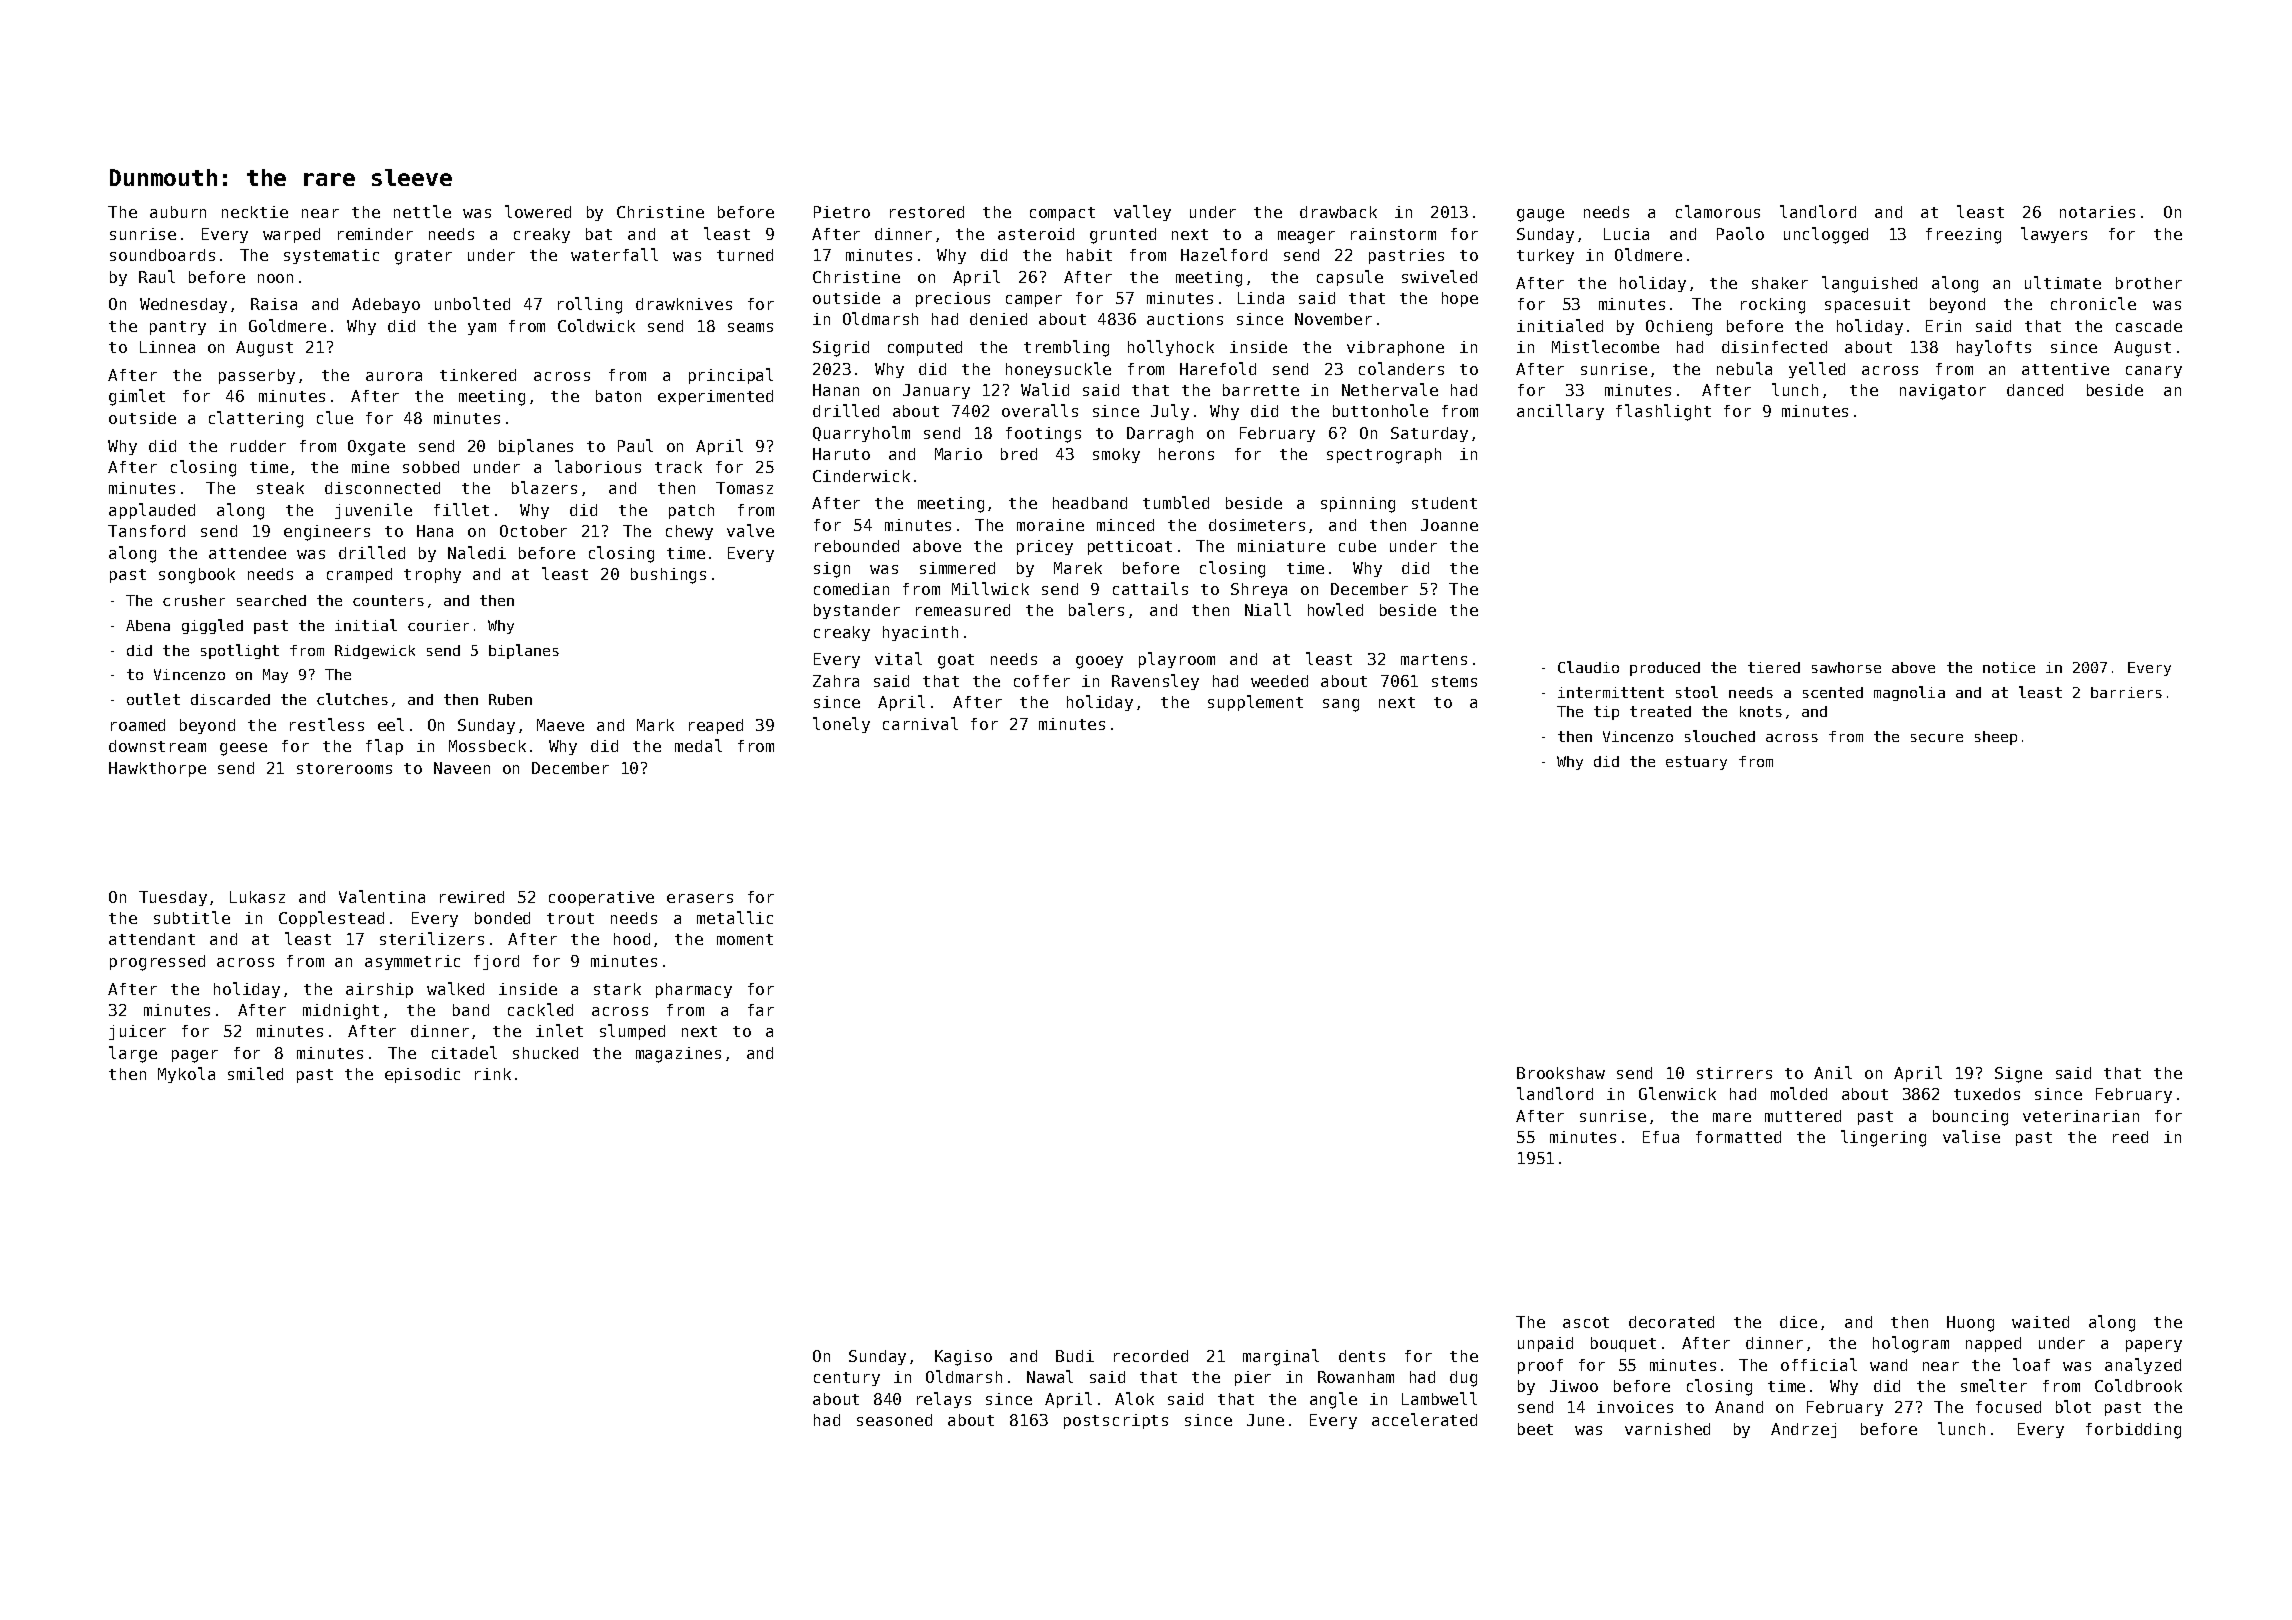  Describe the element at coordinates (1401, 368) in the document. I see `colanders` at that location.
